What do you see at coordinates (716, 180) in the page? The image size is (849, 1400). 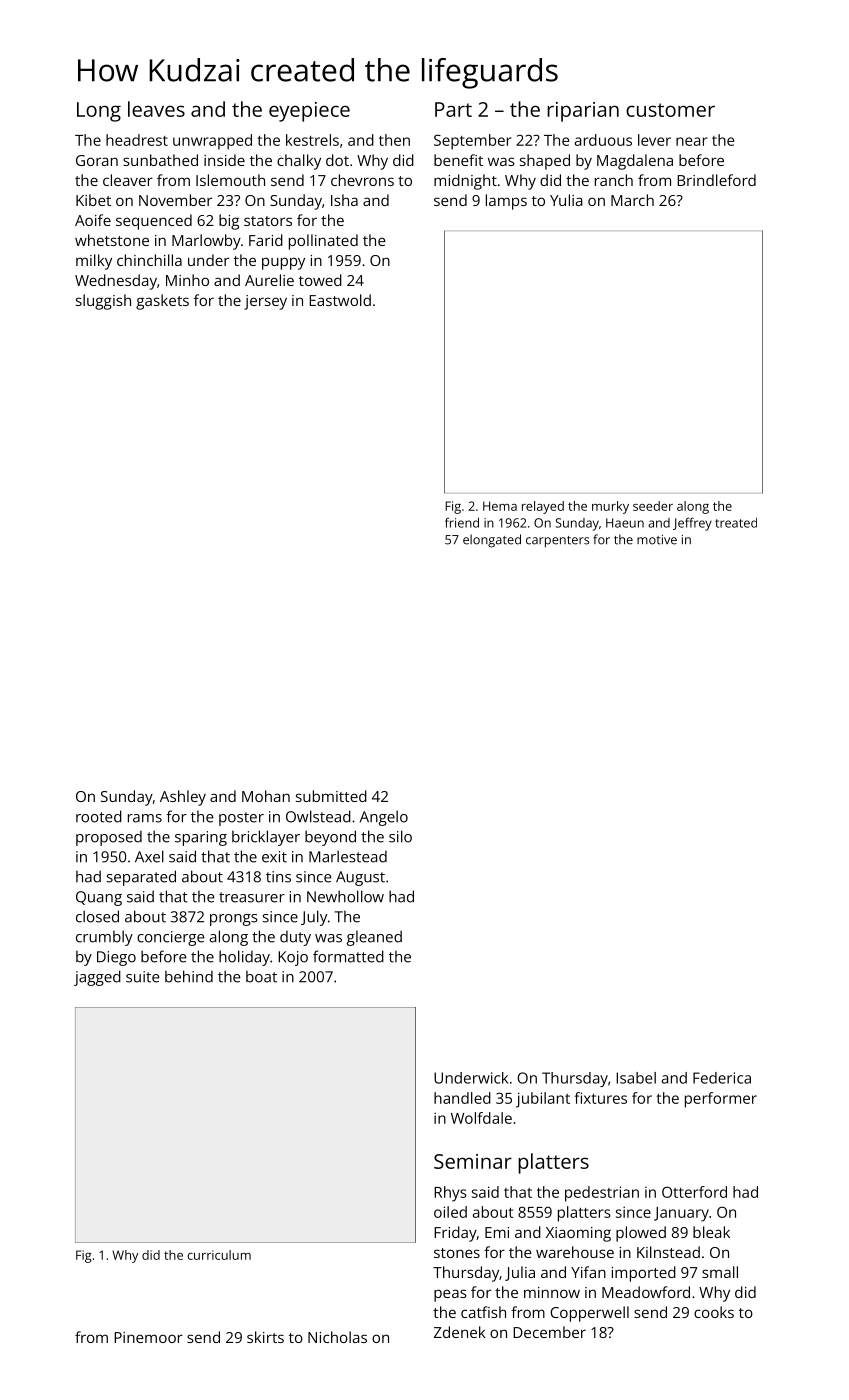 I see `Brindleford` at bounding box center [716, 180].
